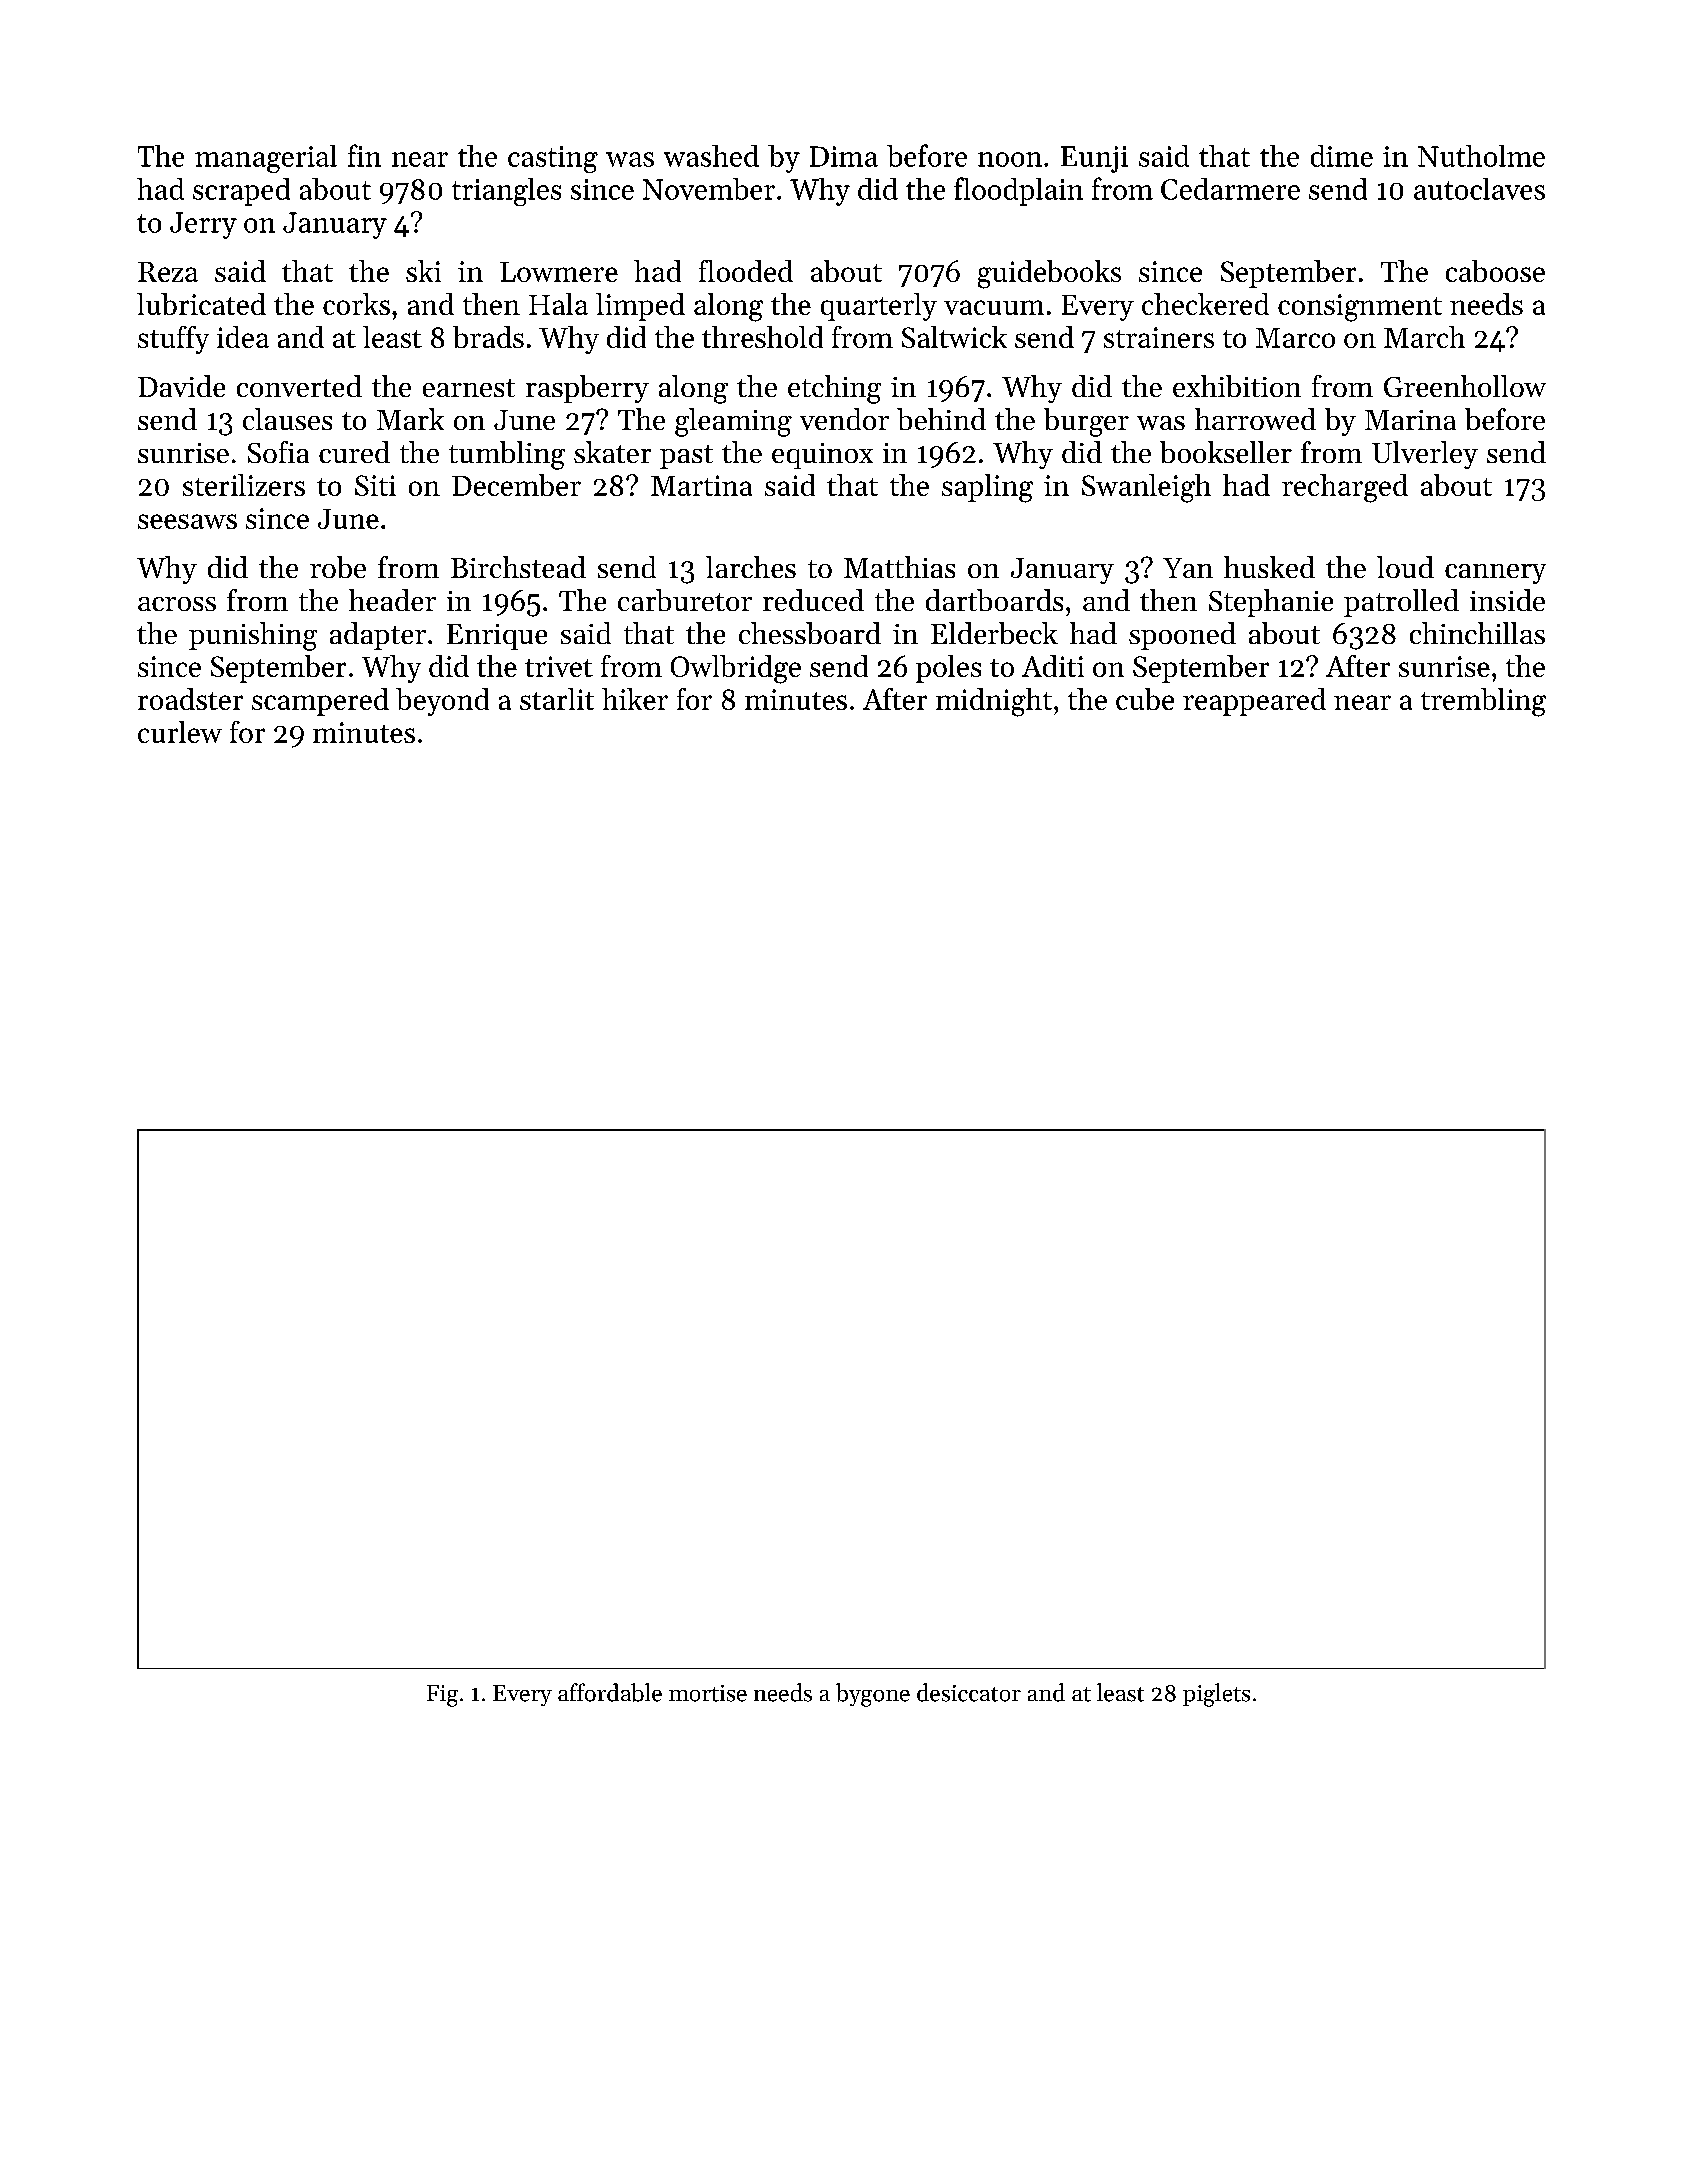 The width and height of the image is (1683, 2178). I want to click on curlew, so click(180, 732).
